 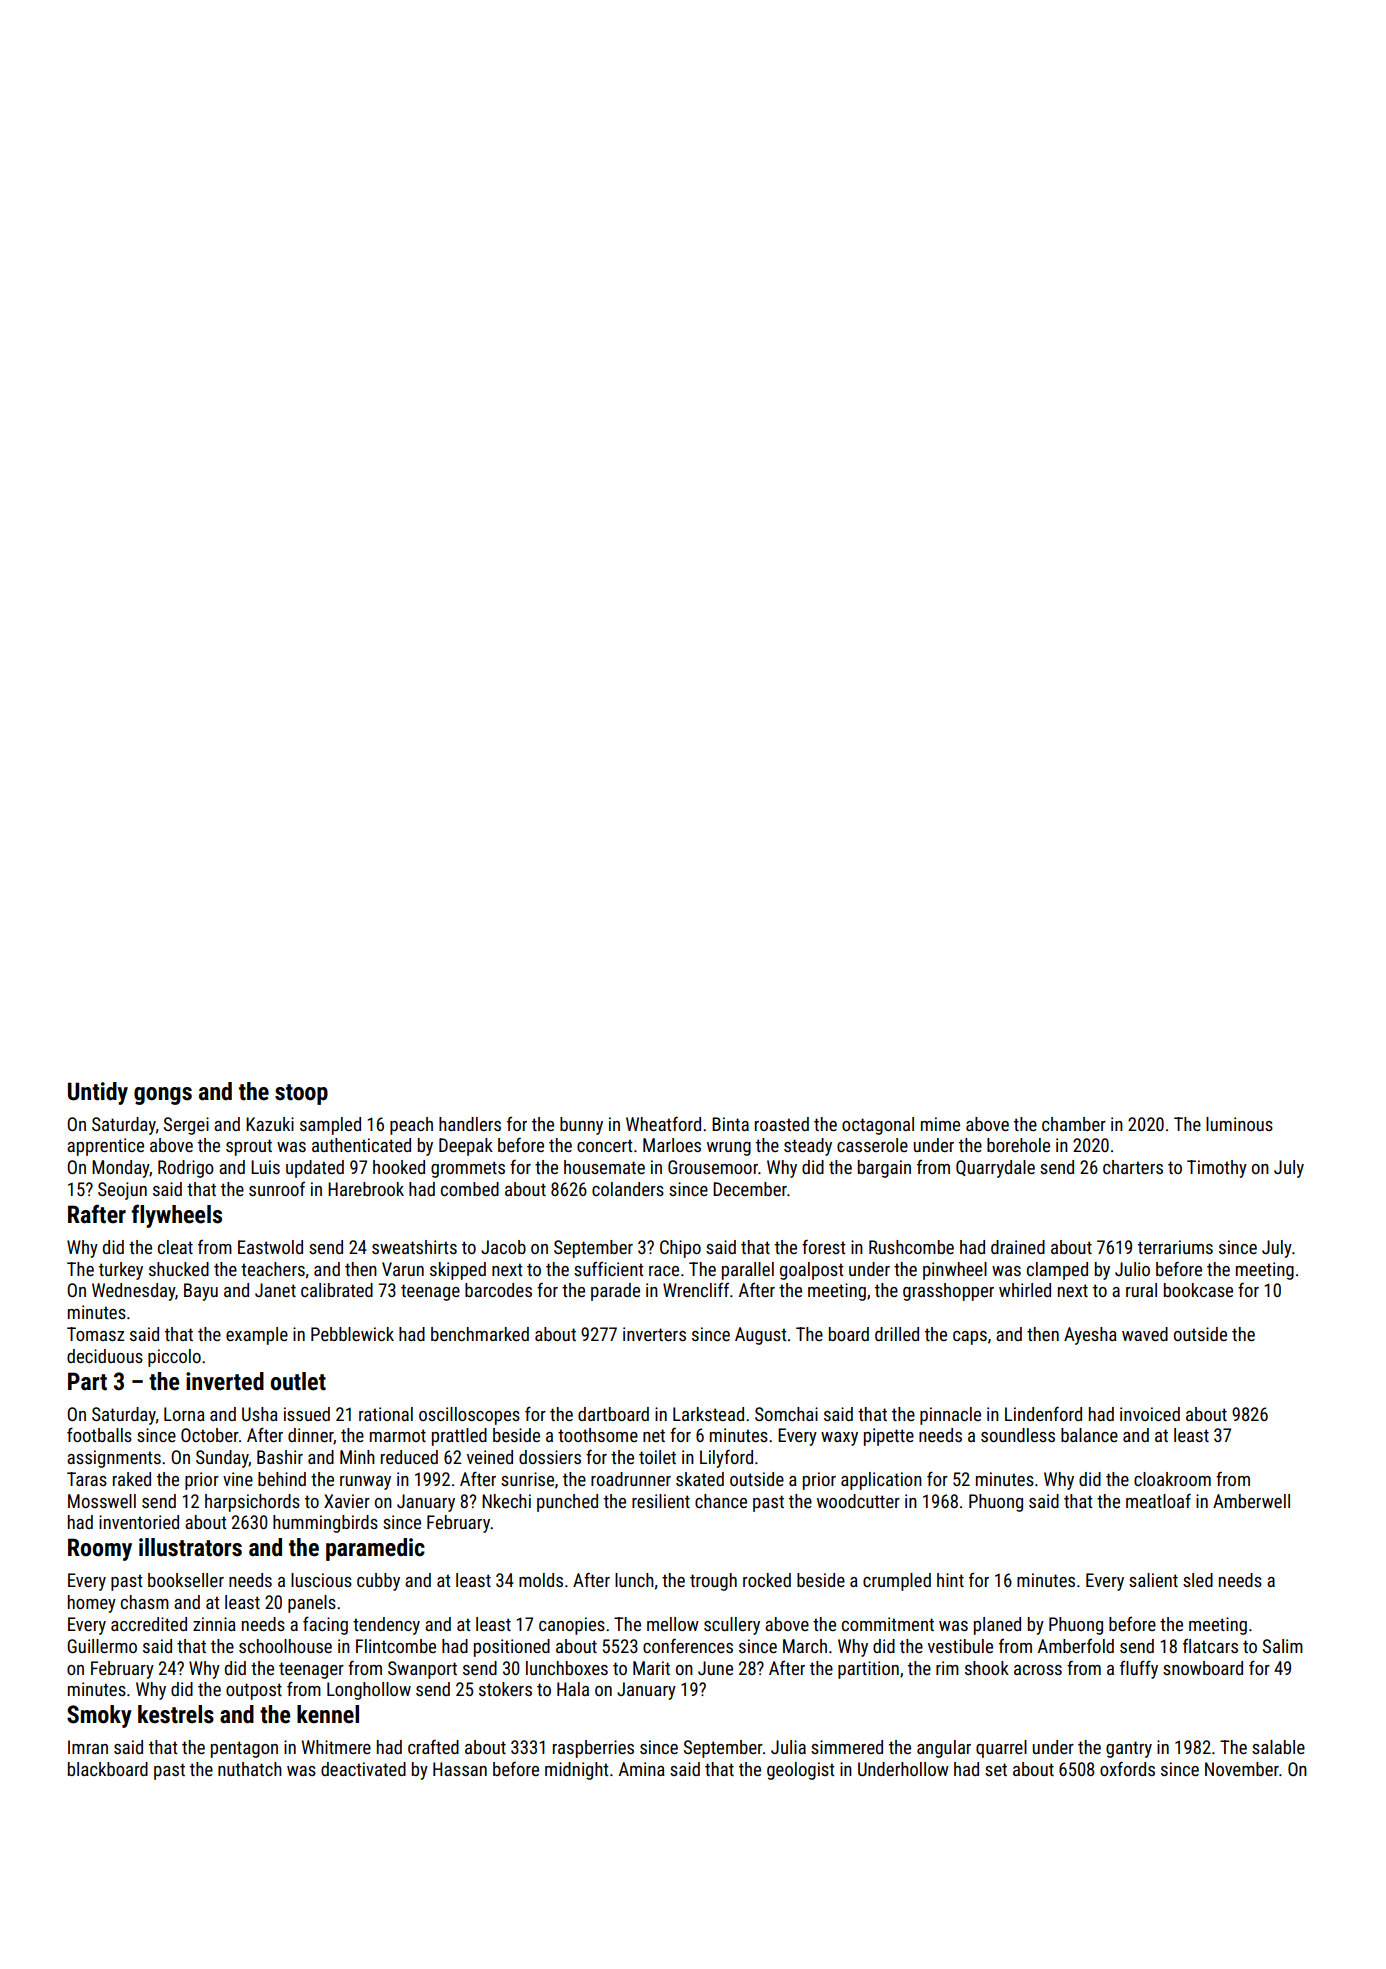 What do you see at coordinates (1239, 1124) in the screenshot?
I see `luminous` at bounding box center [1239, 1124].
